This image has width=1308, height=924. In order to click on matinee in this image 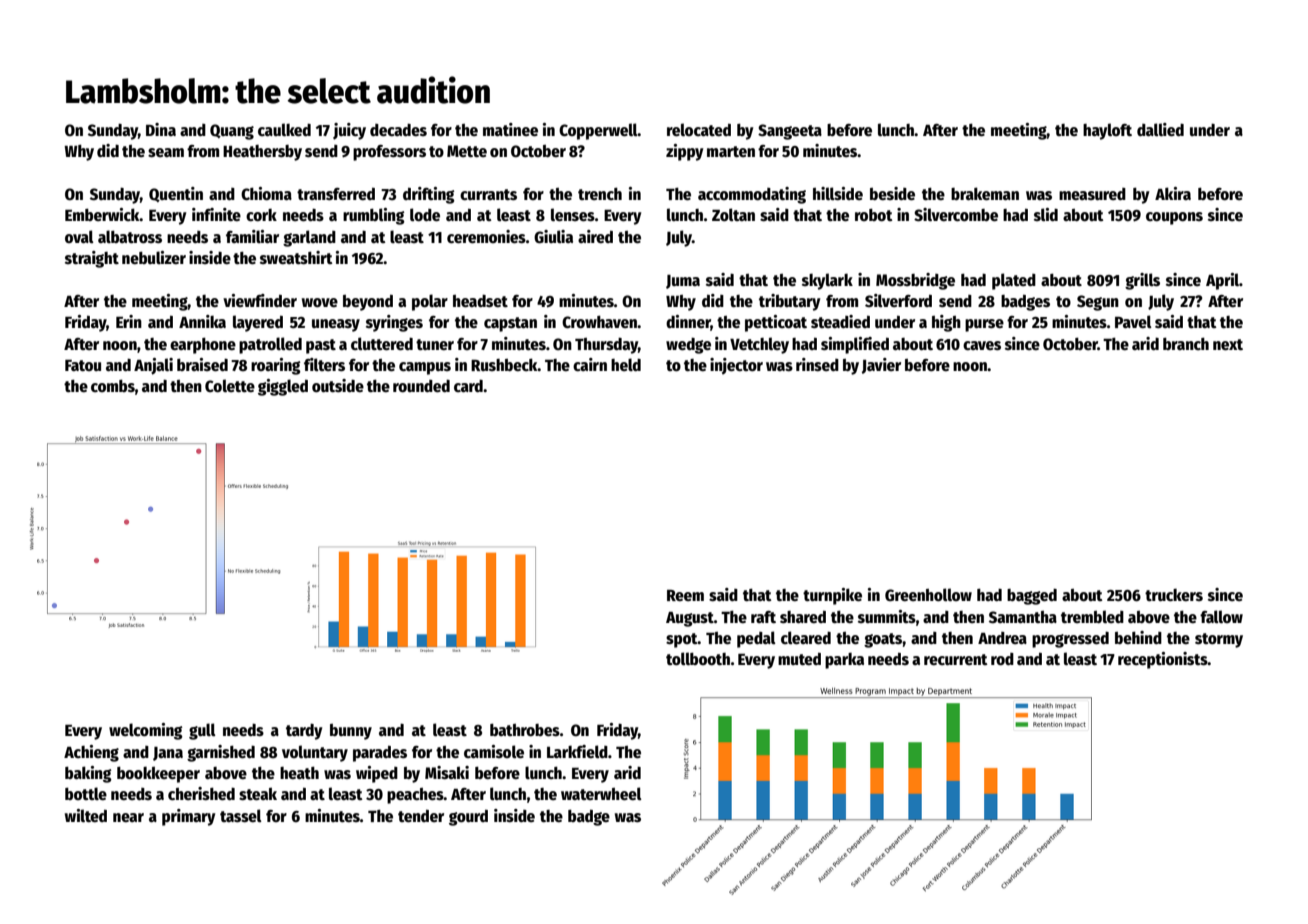, I will do `click(510, 130)`.
